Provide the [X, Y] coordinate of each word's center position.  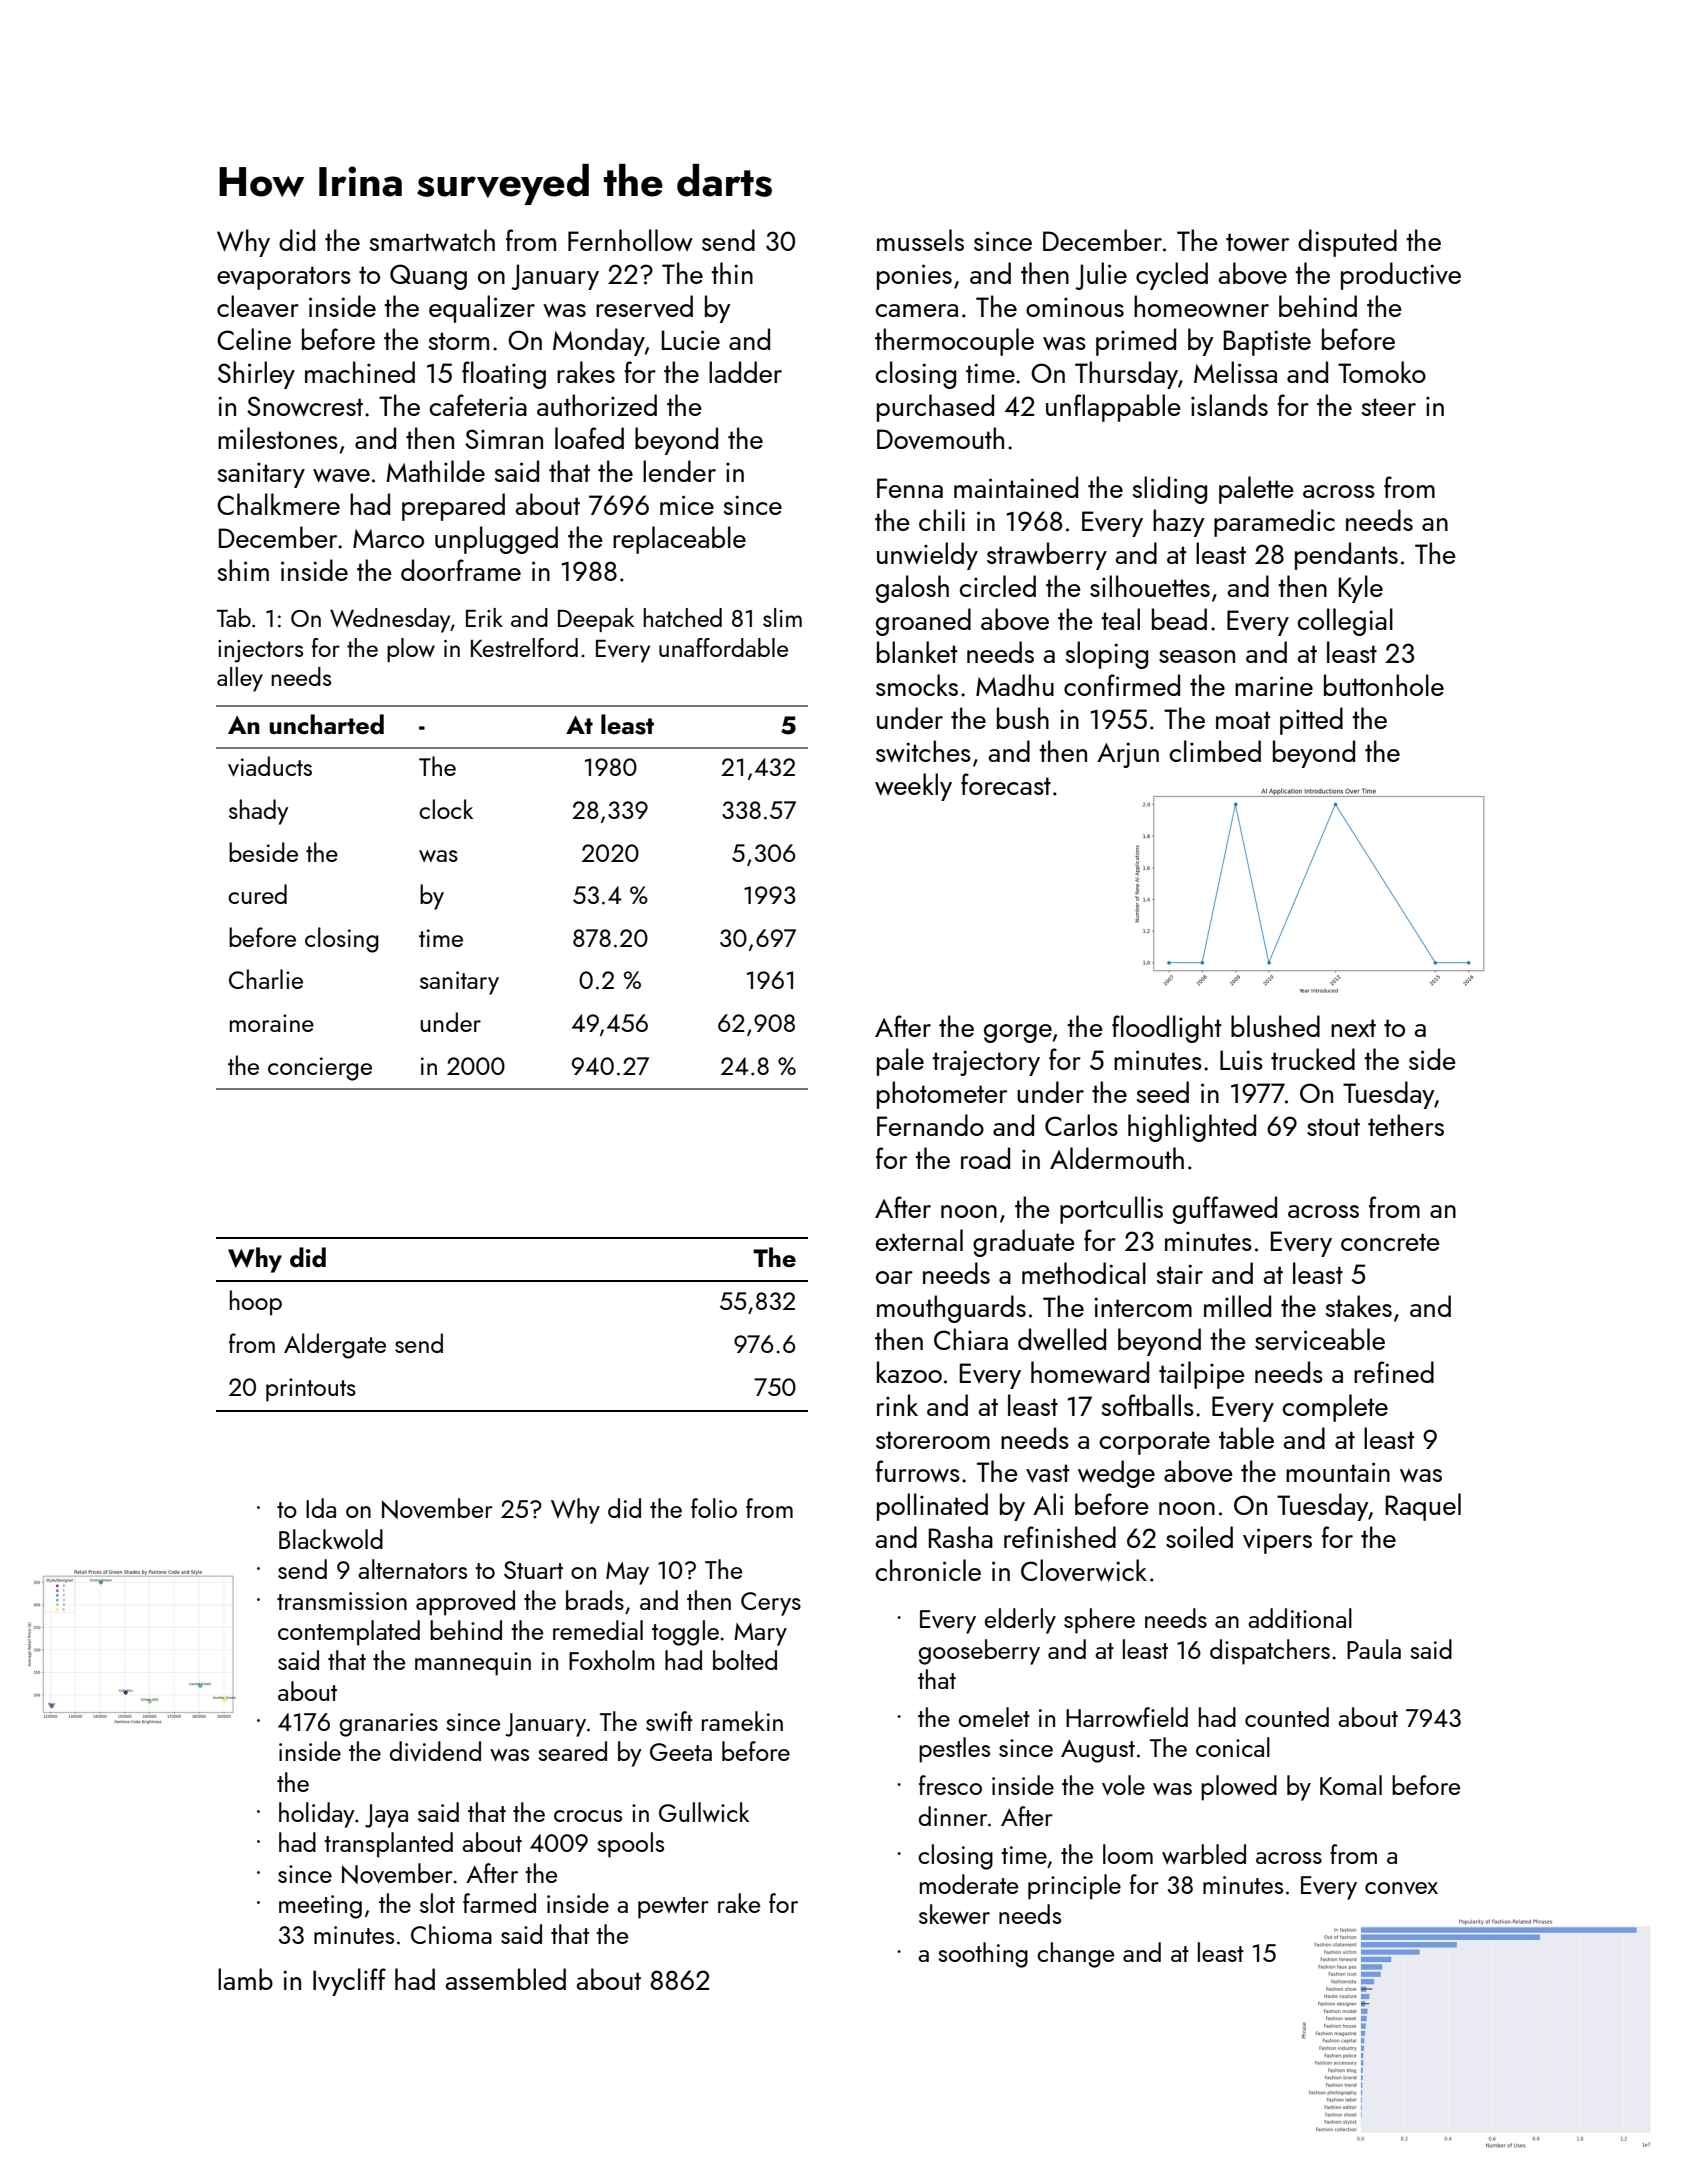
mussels [920, 240]
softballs [1148, 1405]
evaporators [284, 278]
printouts [311, 1390]
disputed [1347, 243]
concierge [320, 1069]
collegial [1345, 622]
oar [894, 1277]
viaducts [270, 766]
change [1075, 1955]
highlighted [1192, 1128]
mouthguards [951, 1309]
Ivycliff [349, 1982]
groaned [923, 622]
